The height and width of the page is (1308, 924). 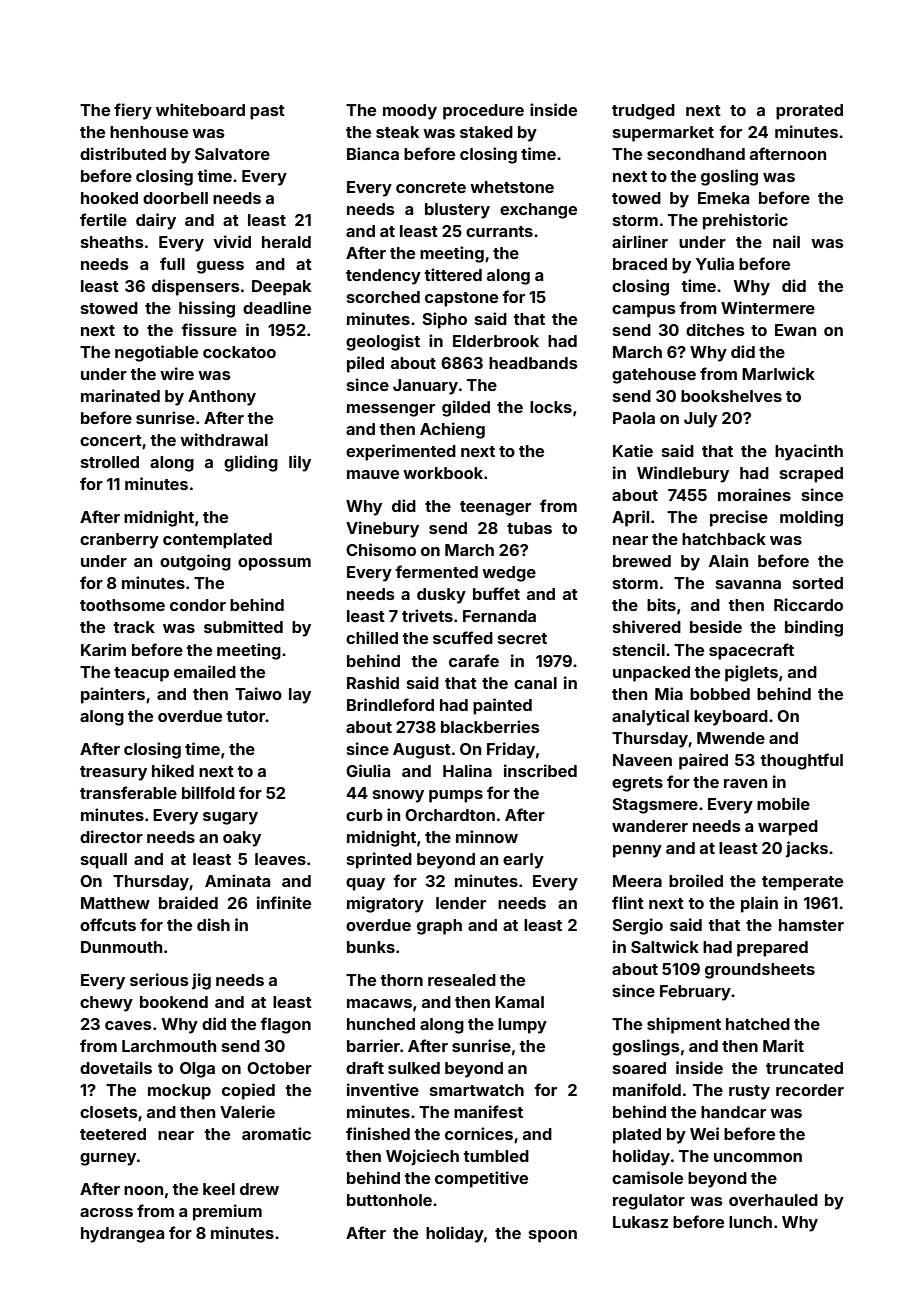 I want to click on prorated, so click(x=809, y=112).
